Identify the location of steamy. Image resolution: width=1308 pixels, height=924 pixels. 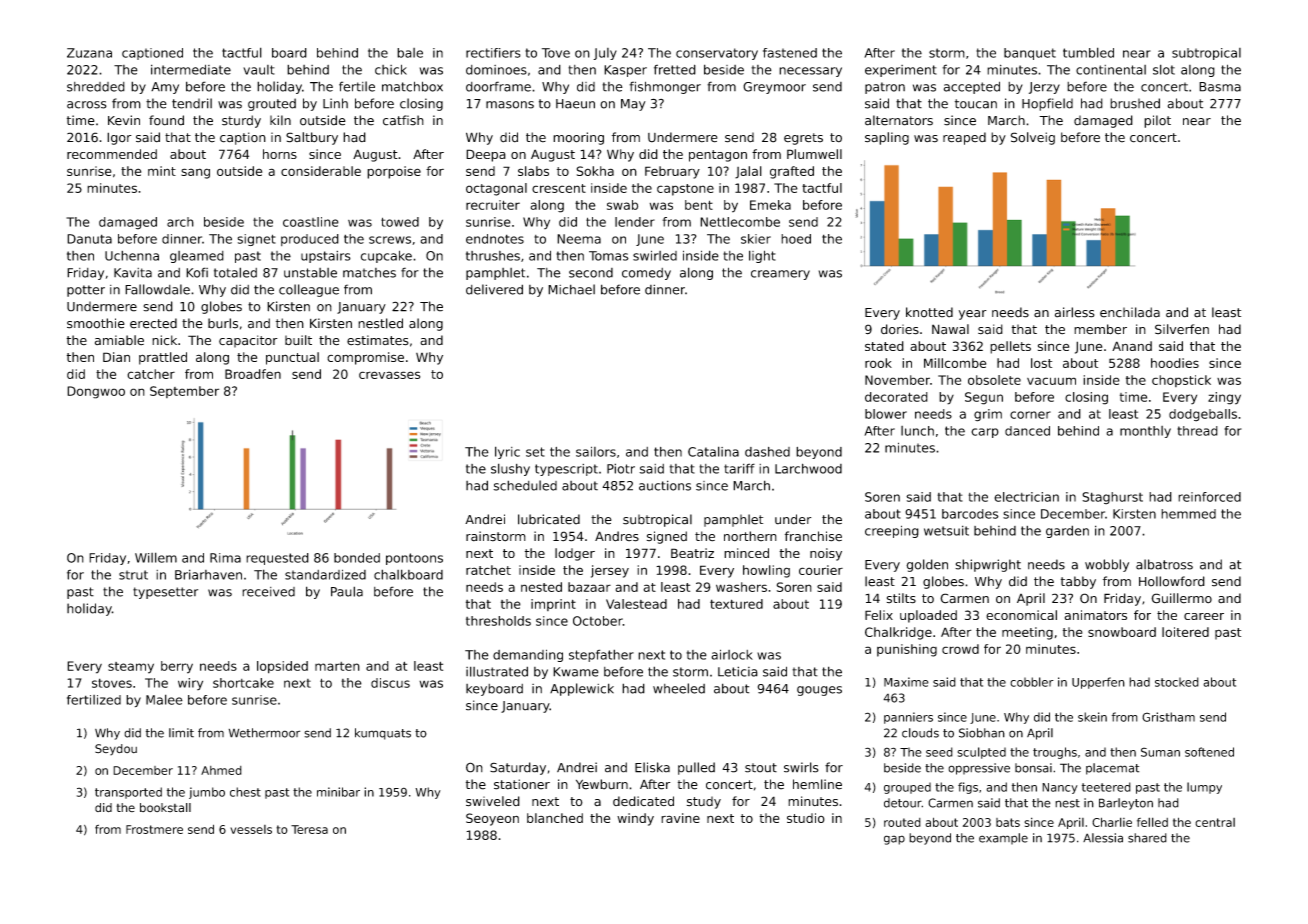
(131, 668).
